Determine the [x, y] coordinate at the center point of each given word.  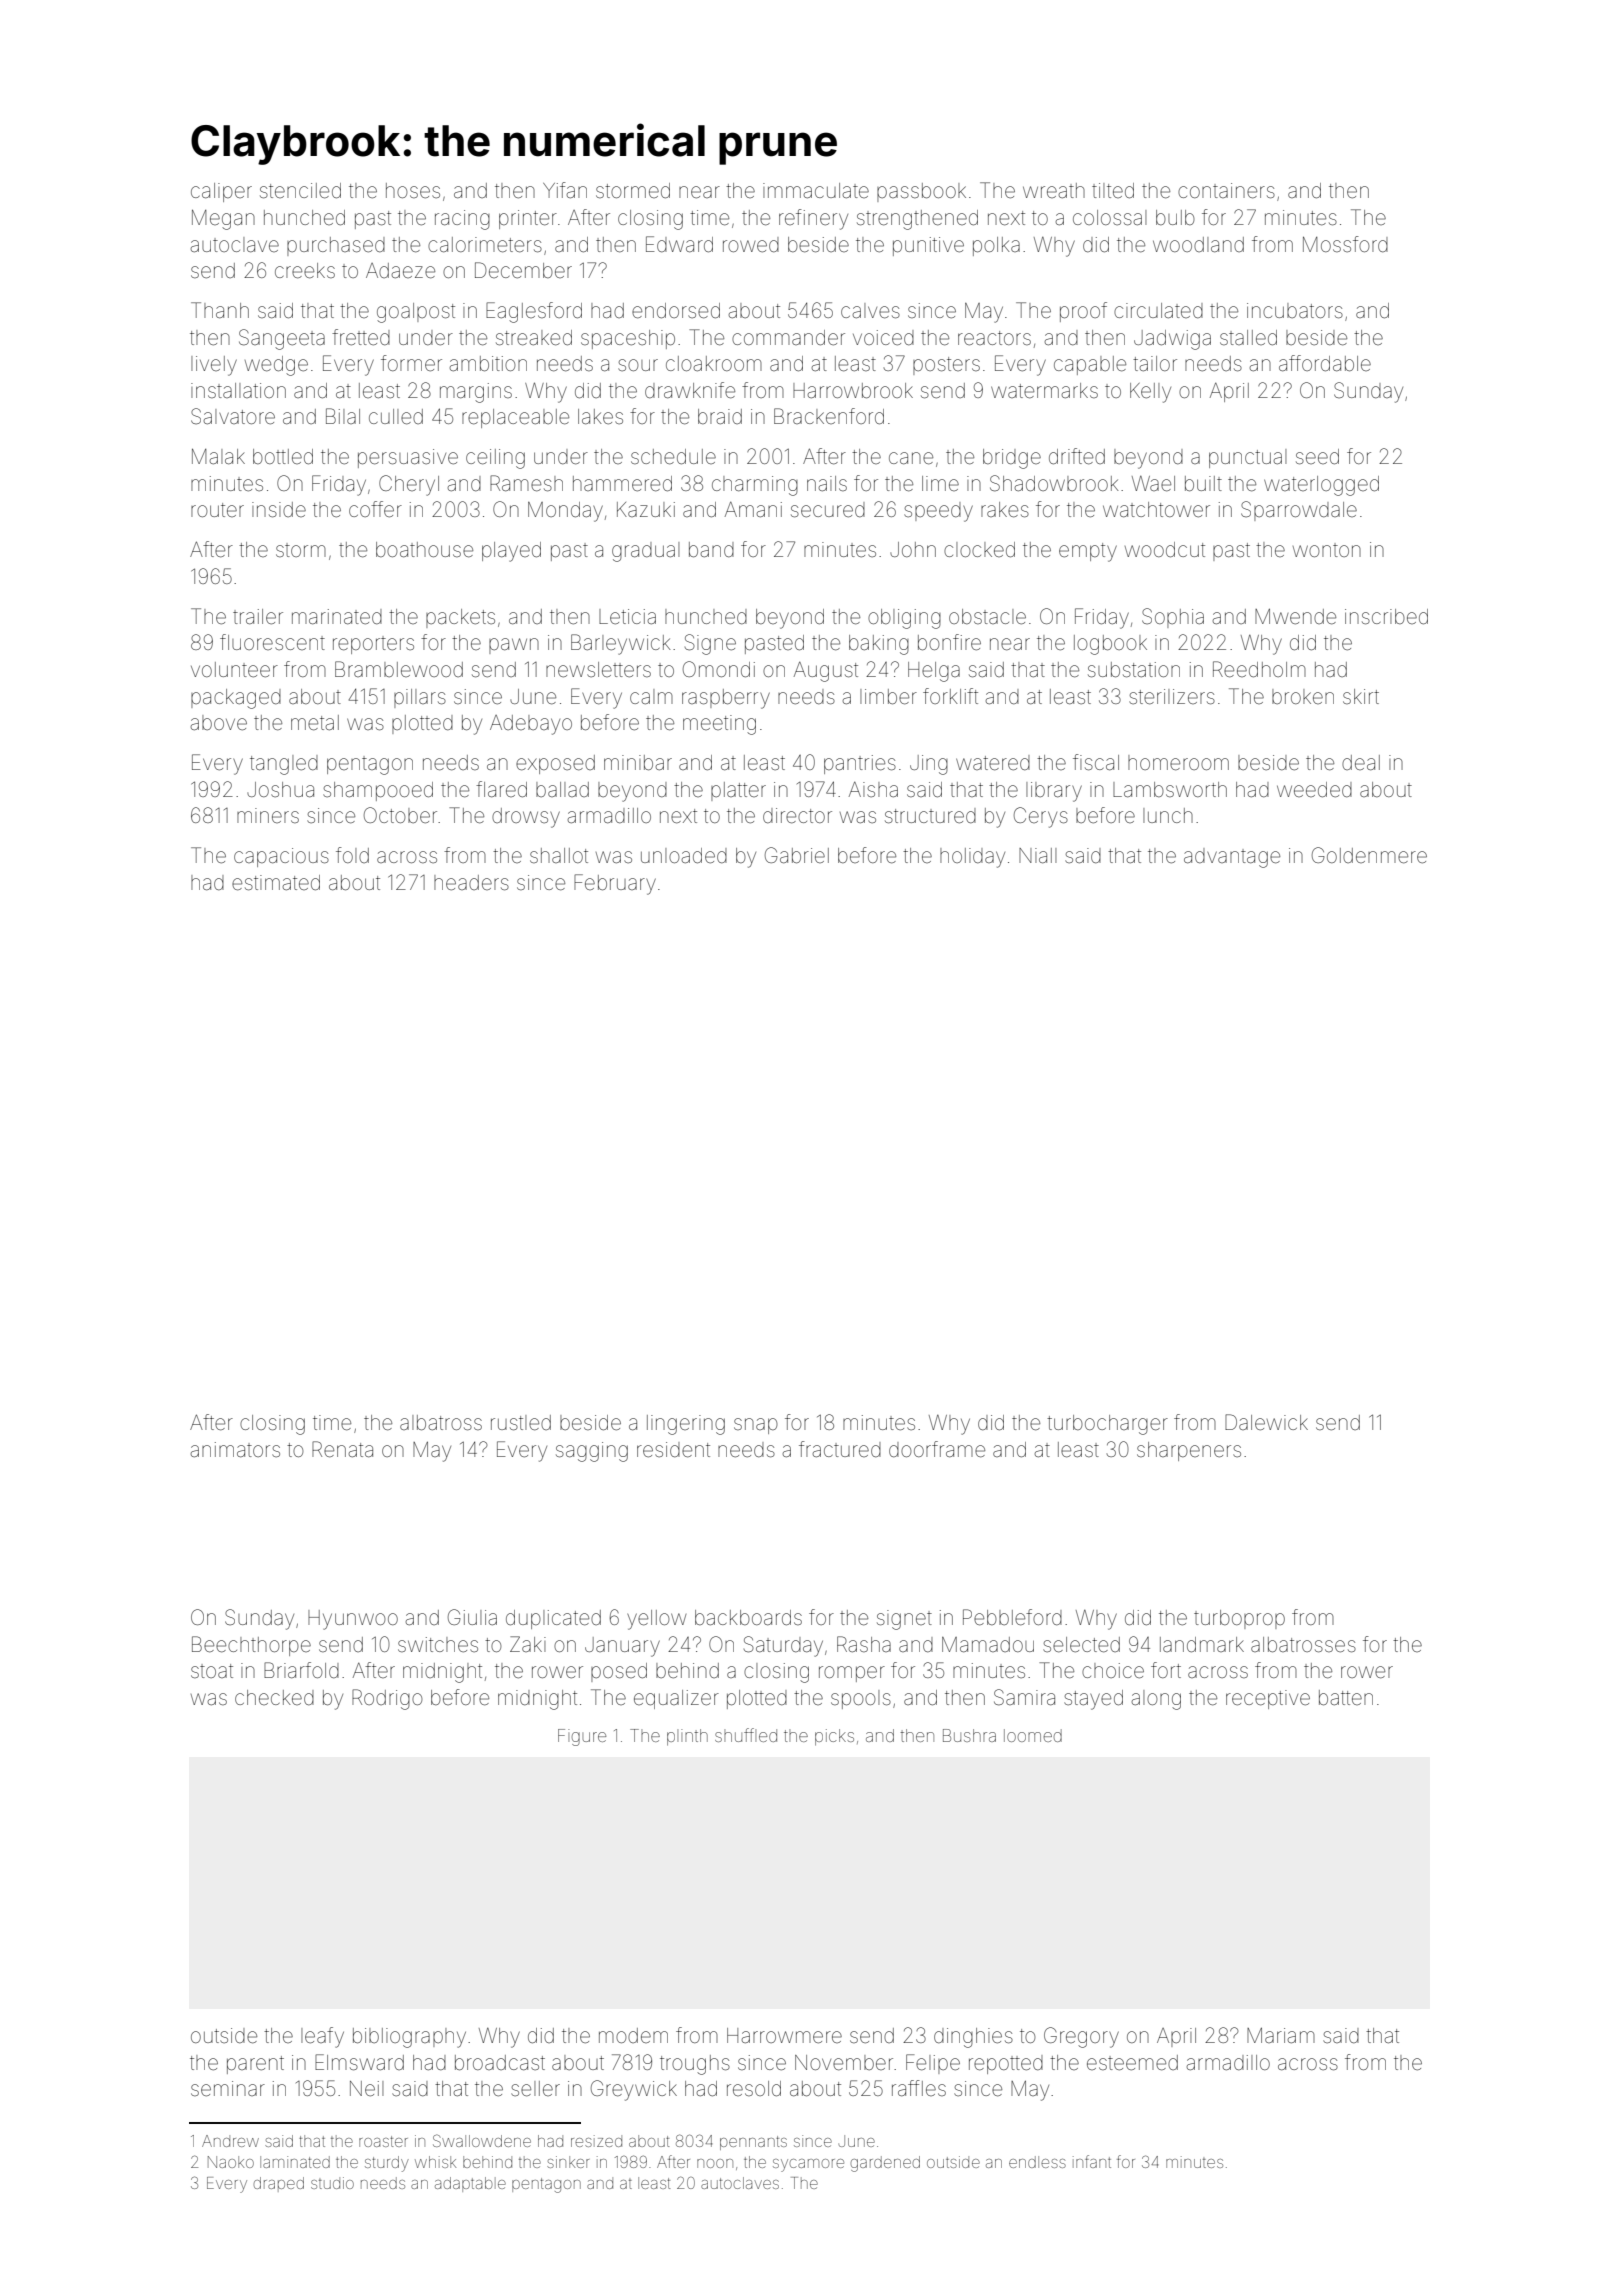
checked [274, 1697]
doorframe [937, 1449]
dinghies [973, 2038]
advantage [1232, 858]
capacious [281, 857]
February [615, 884]
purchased [336, 246]
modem [633, 2035]
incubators [1295, 310]
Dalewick [1266, 1422]
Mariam [1281, 2035]
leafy [322, 2037]
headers [471, 882]
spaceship [628, 339]
